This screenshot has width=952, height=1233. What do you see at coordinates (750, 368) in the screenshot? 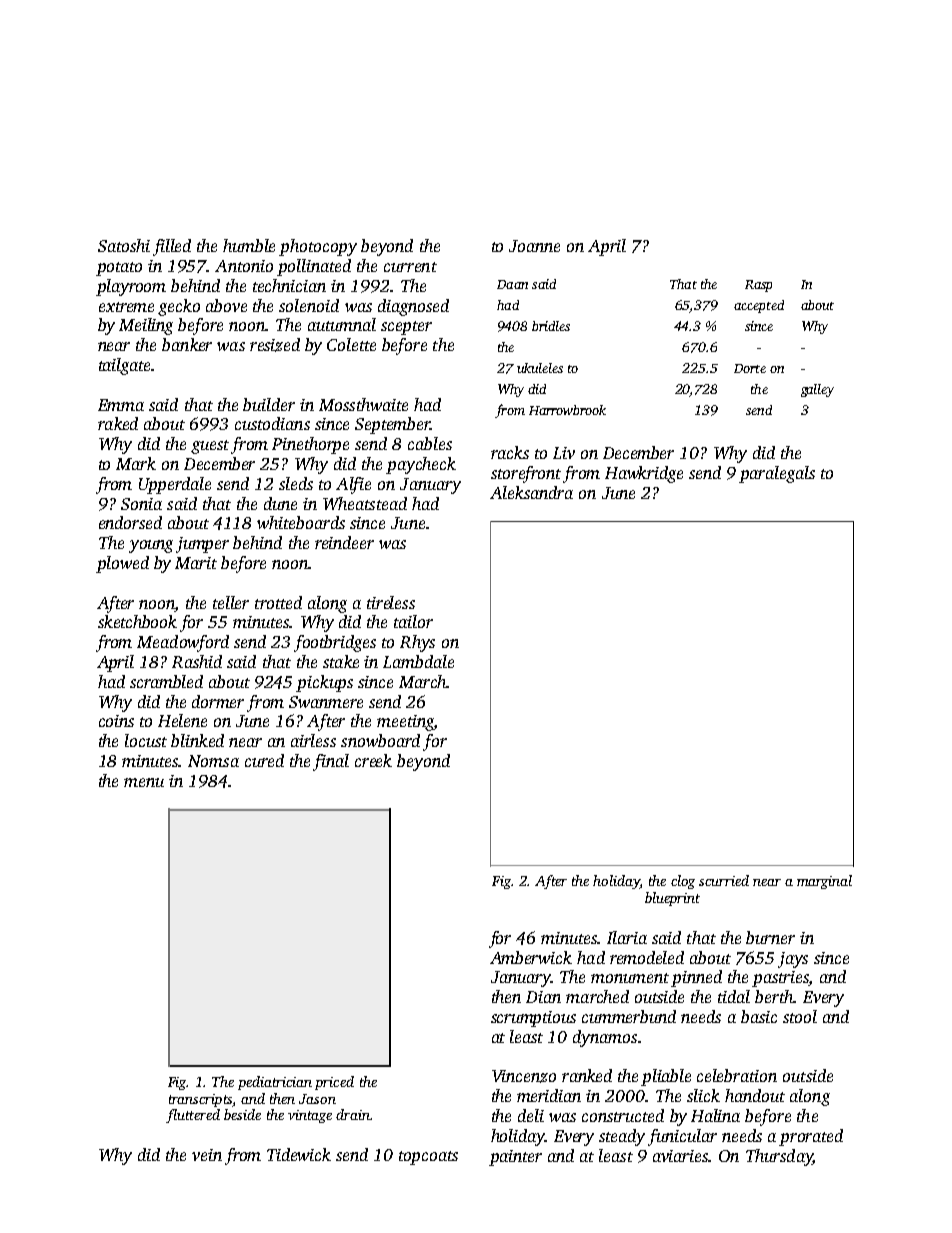
I see `Dorte` at bounding box center [750, 368].
